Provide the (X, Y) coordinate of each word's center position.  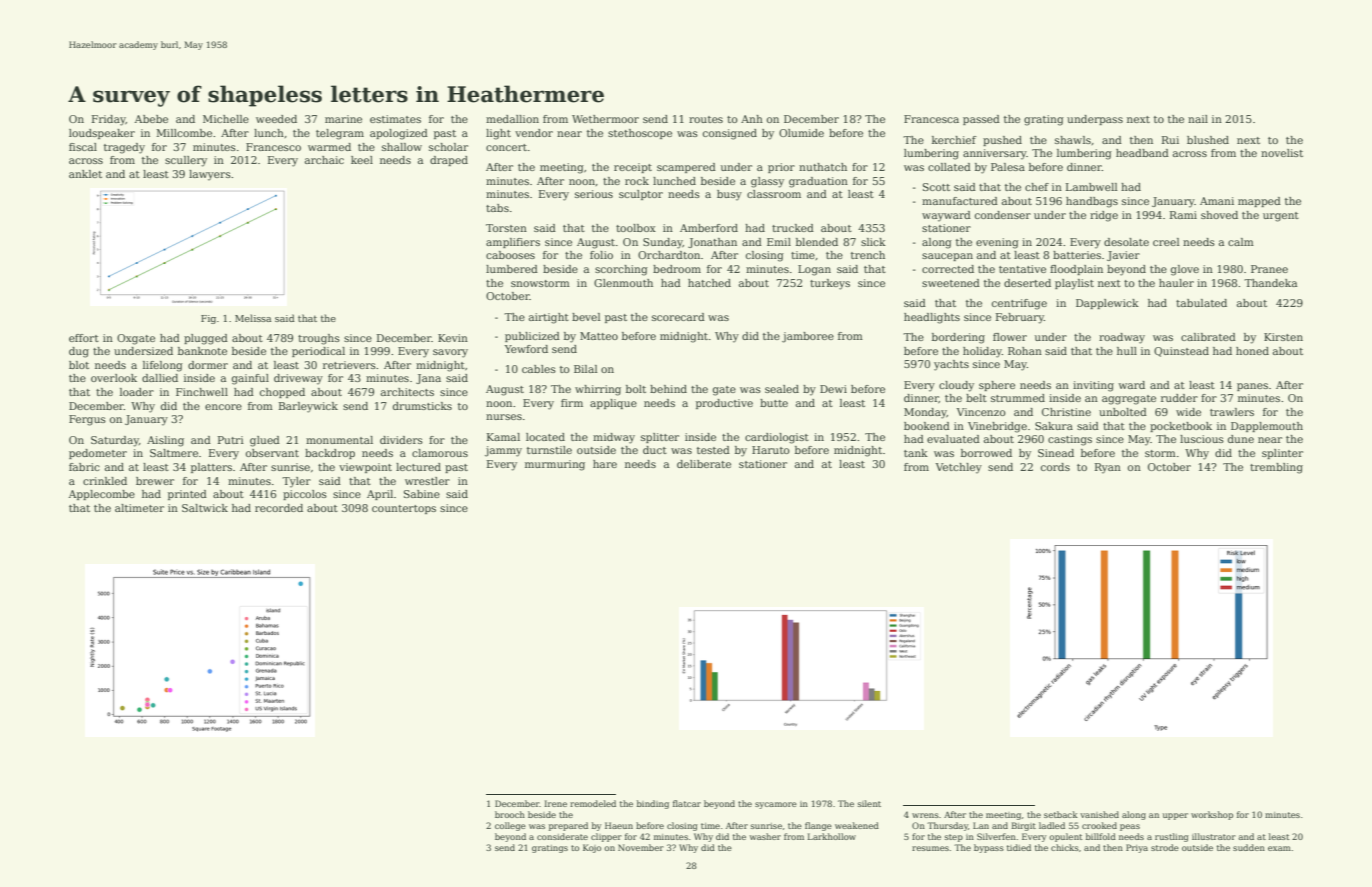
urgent (1281, 217)
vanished (1099, 814)
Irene (555, 803)
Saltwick (205, 508)
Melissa (253, 318)
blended (817, 242)
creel (1166, 242)
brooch (510, 814)
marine (343, 119)
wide (1188, 412)
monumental (339, 440)
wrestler (427, 481)
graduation (818, 182)
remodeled (593, 803)
